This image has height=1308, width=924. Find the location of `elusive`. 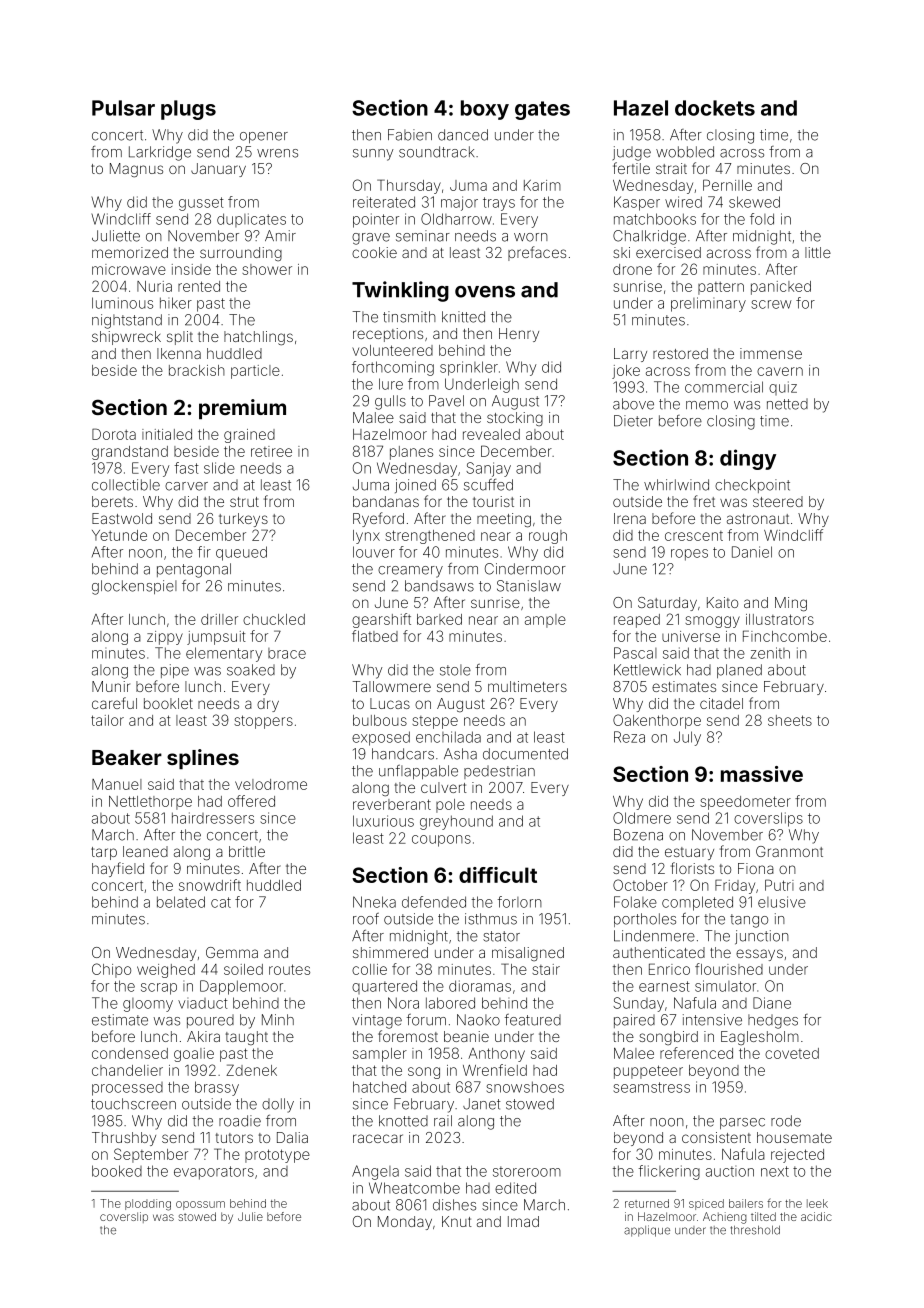

elusive is located at coordinates (782, 902).
